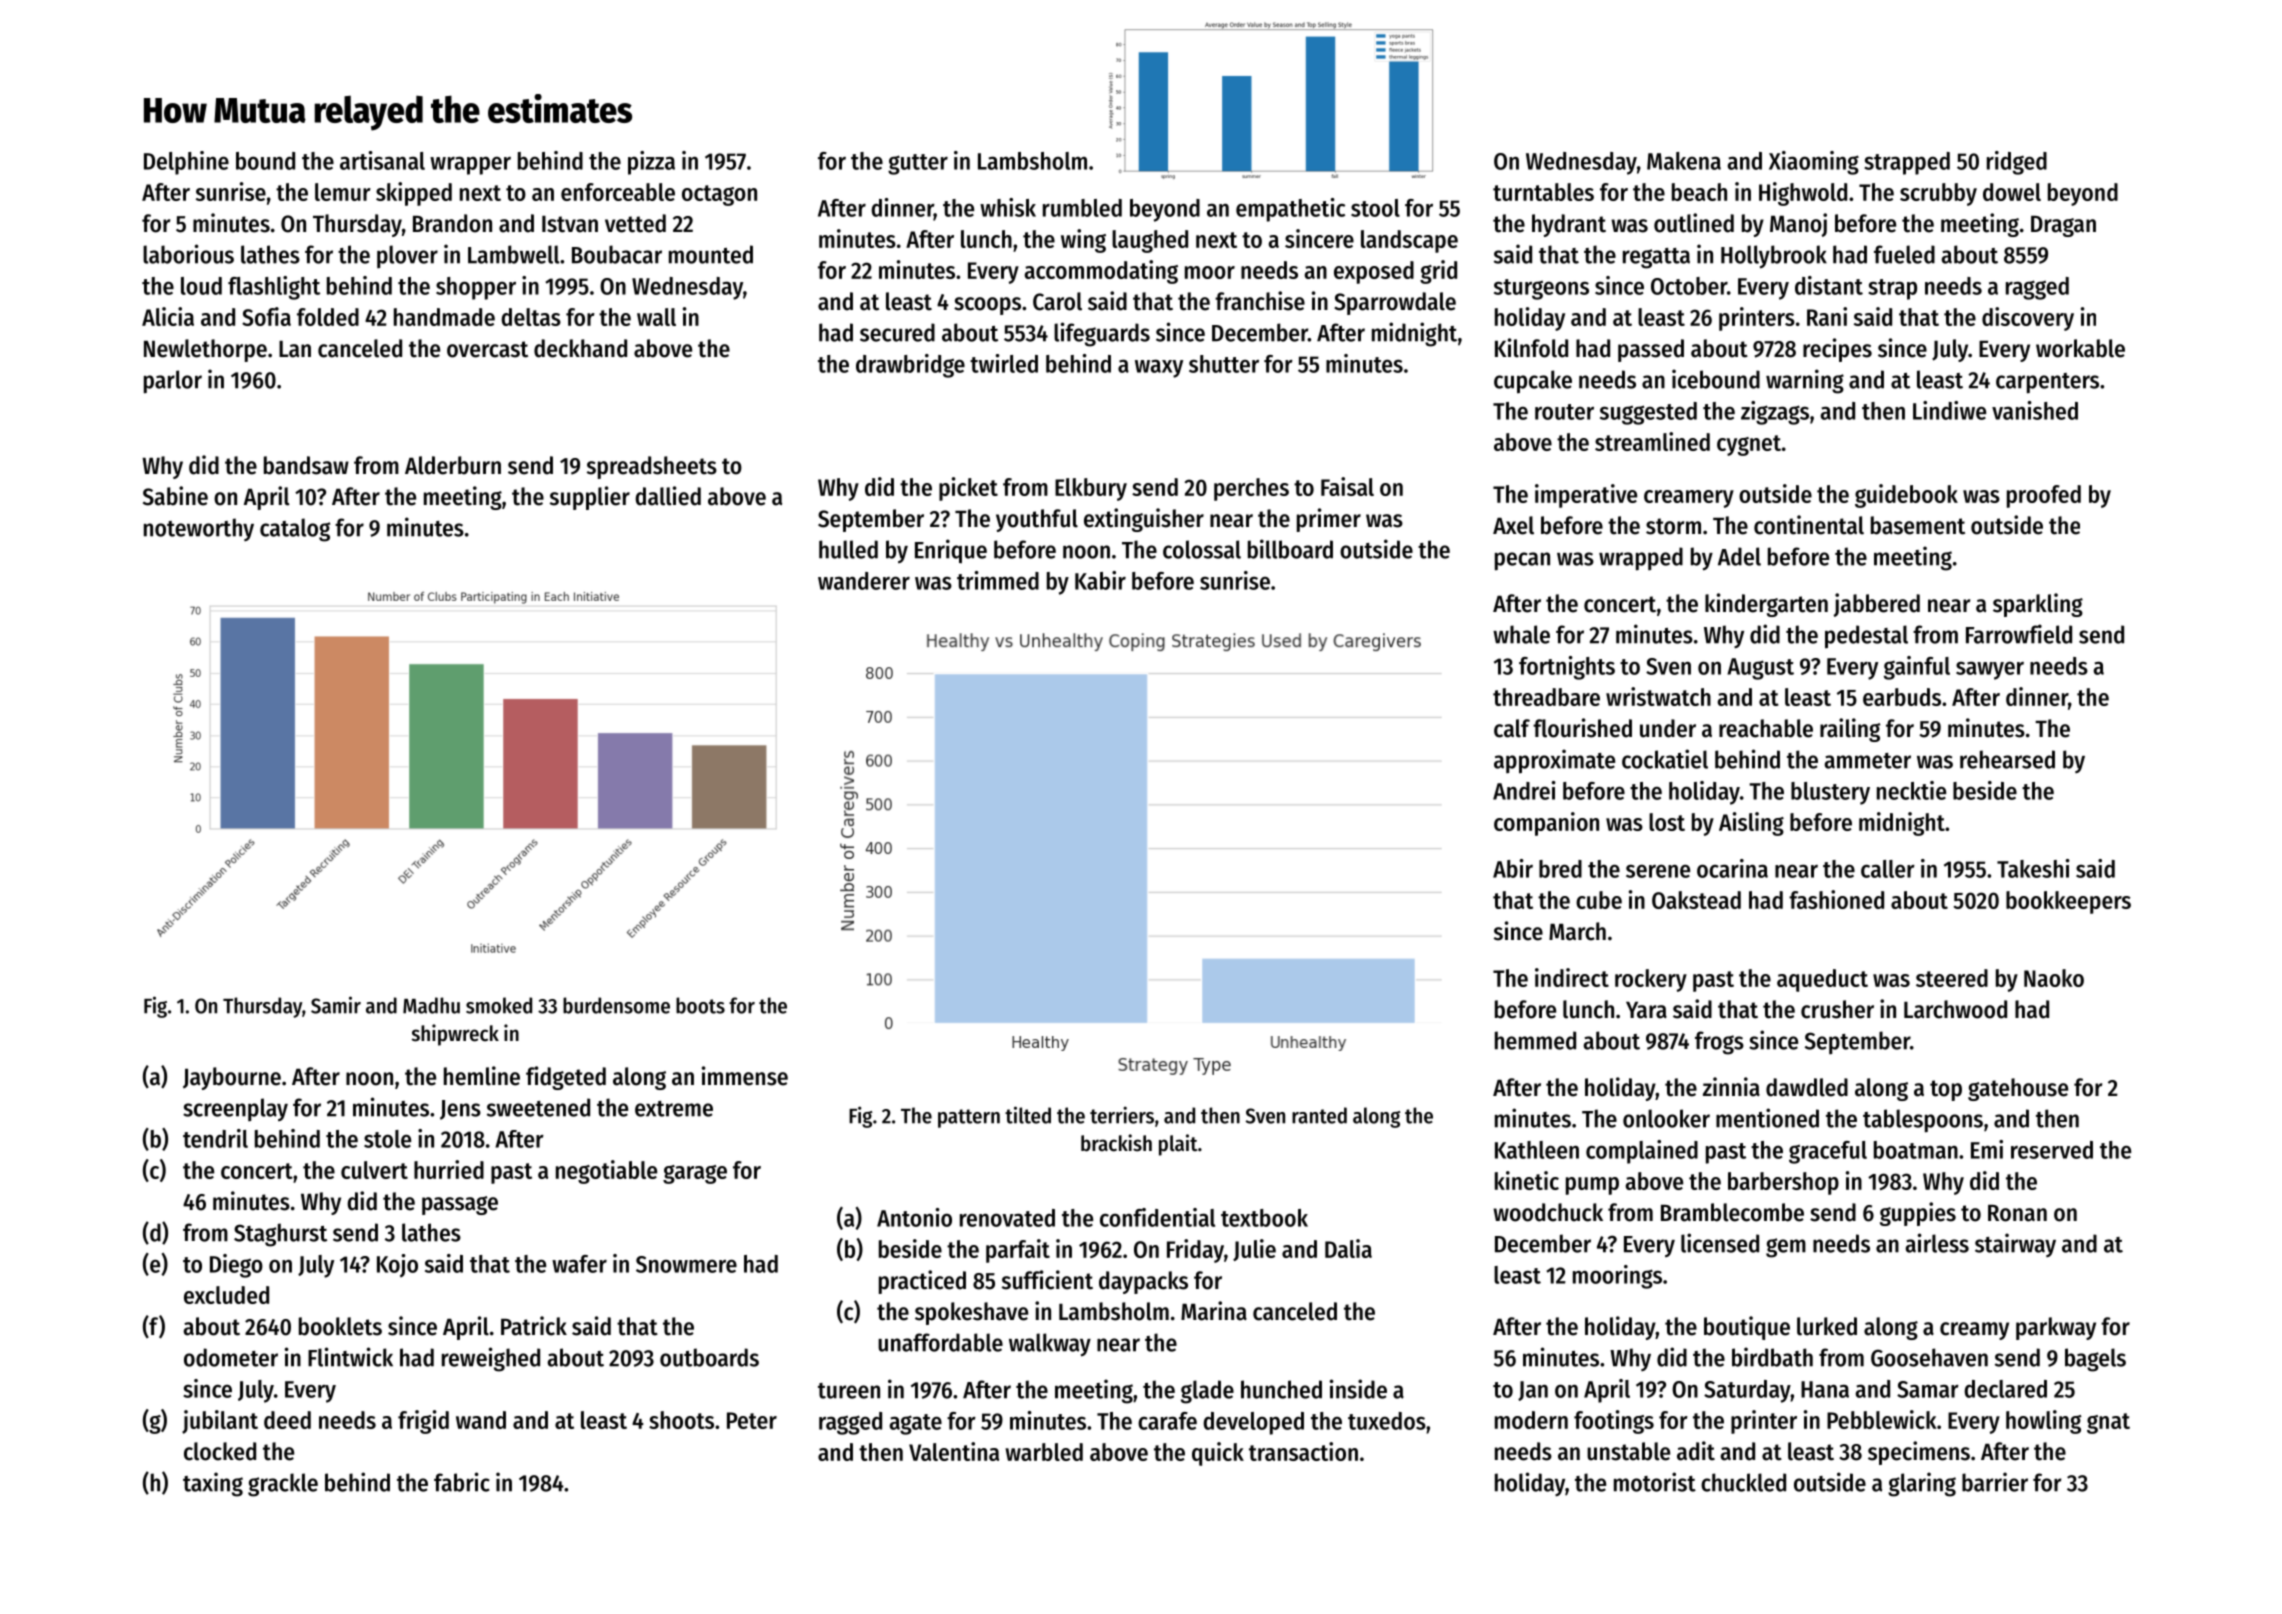 Image resolution: width=2282 pixels, height=1614 pixels. I want to click on Alderburn, so click(453, 465).
